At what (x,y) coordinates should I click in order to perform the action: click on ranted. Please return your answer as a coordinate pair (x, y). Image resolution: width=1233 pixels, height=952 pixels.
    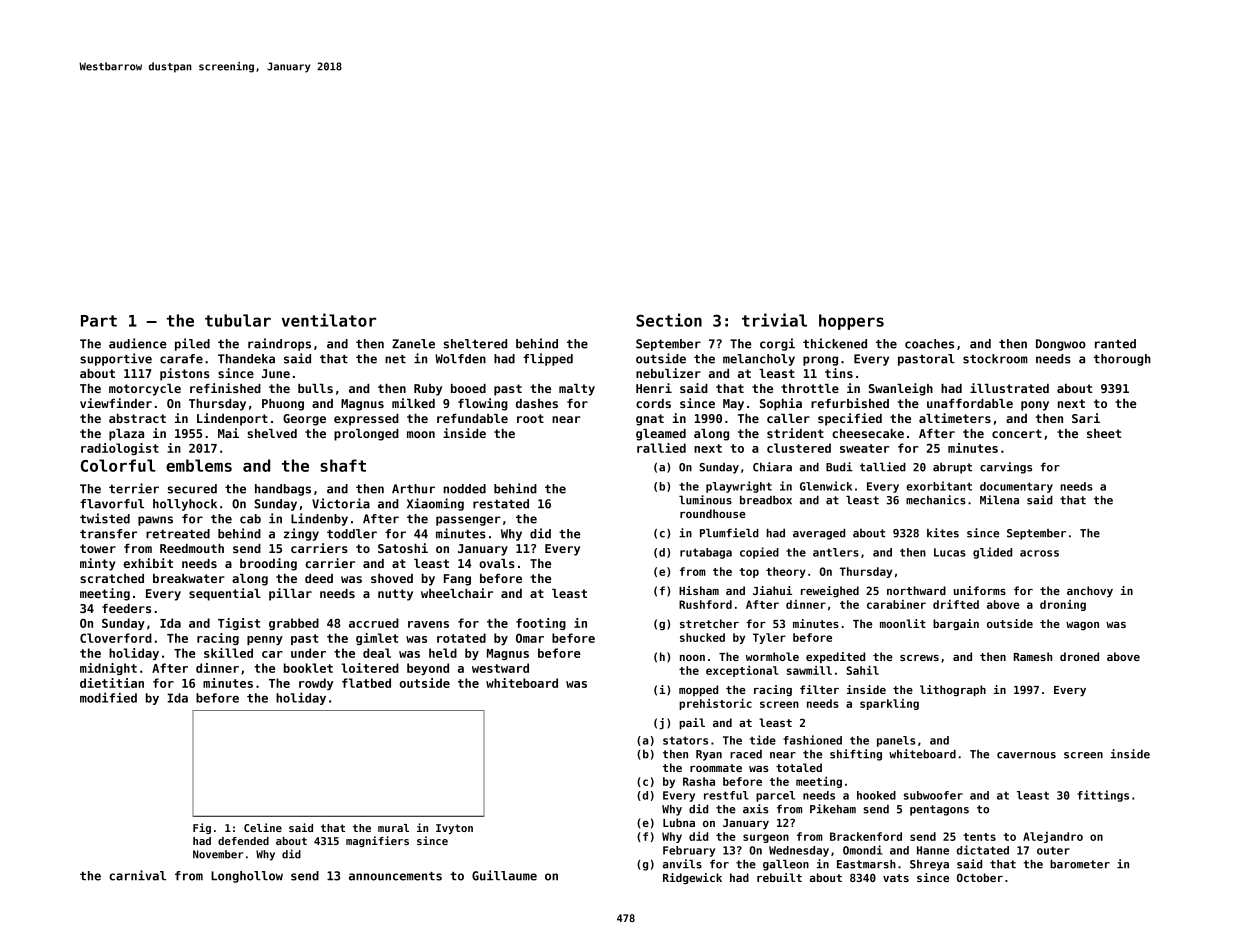
    Looking at the image, I should click on (1115, 344).
